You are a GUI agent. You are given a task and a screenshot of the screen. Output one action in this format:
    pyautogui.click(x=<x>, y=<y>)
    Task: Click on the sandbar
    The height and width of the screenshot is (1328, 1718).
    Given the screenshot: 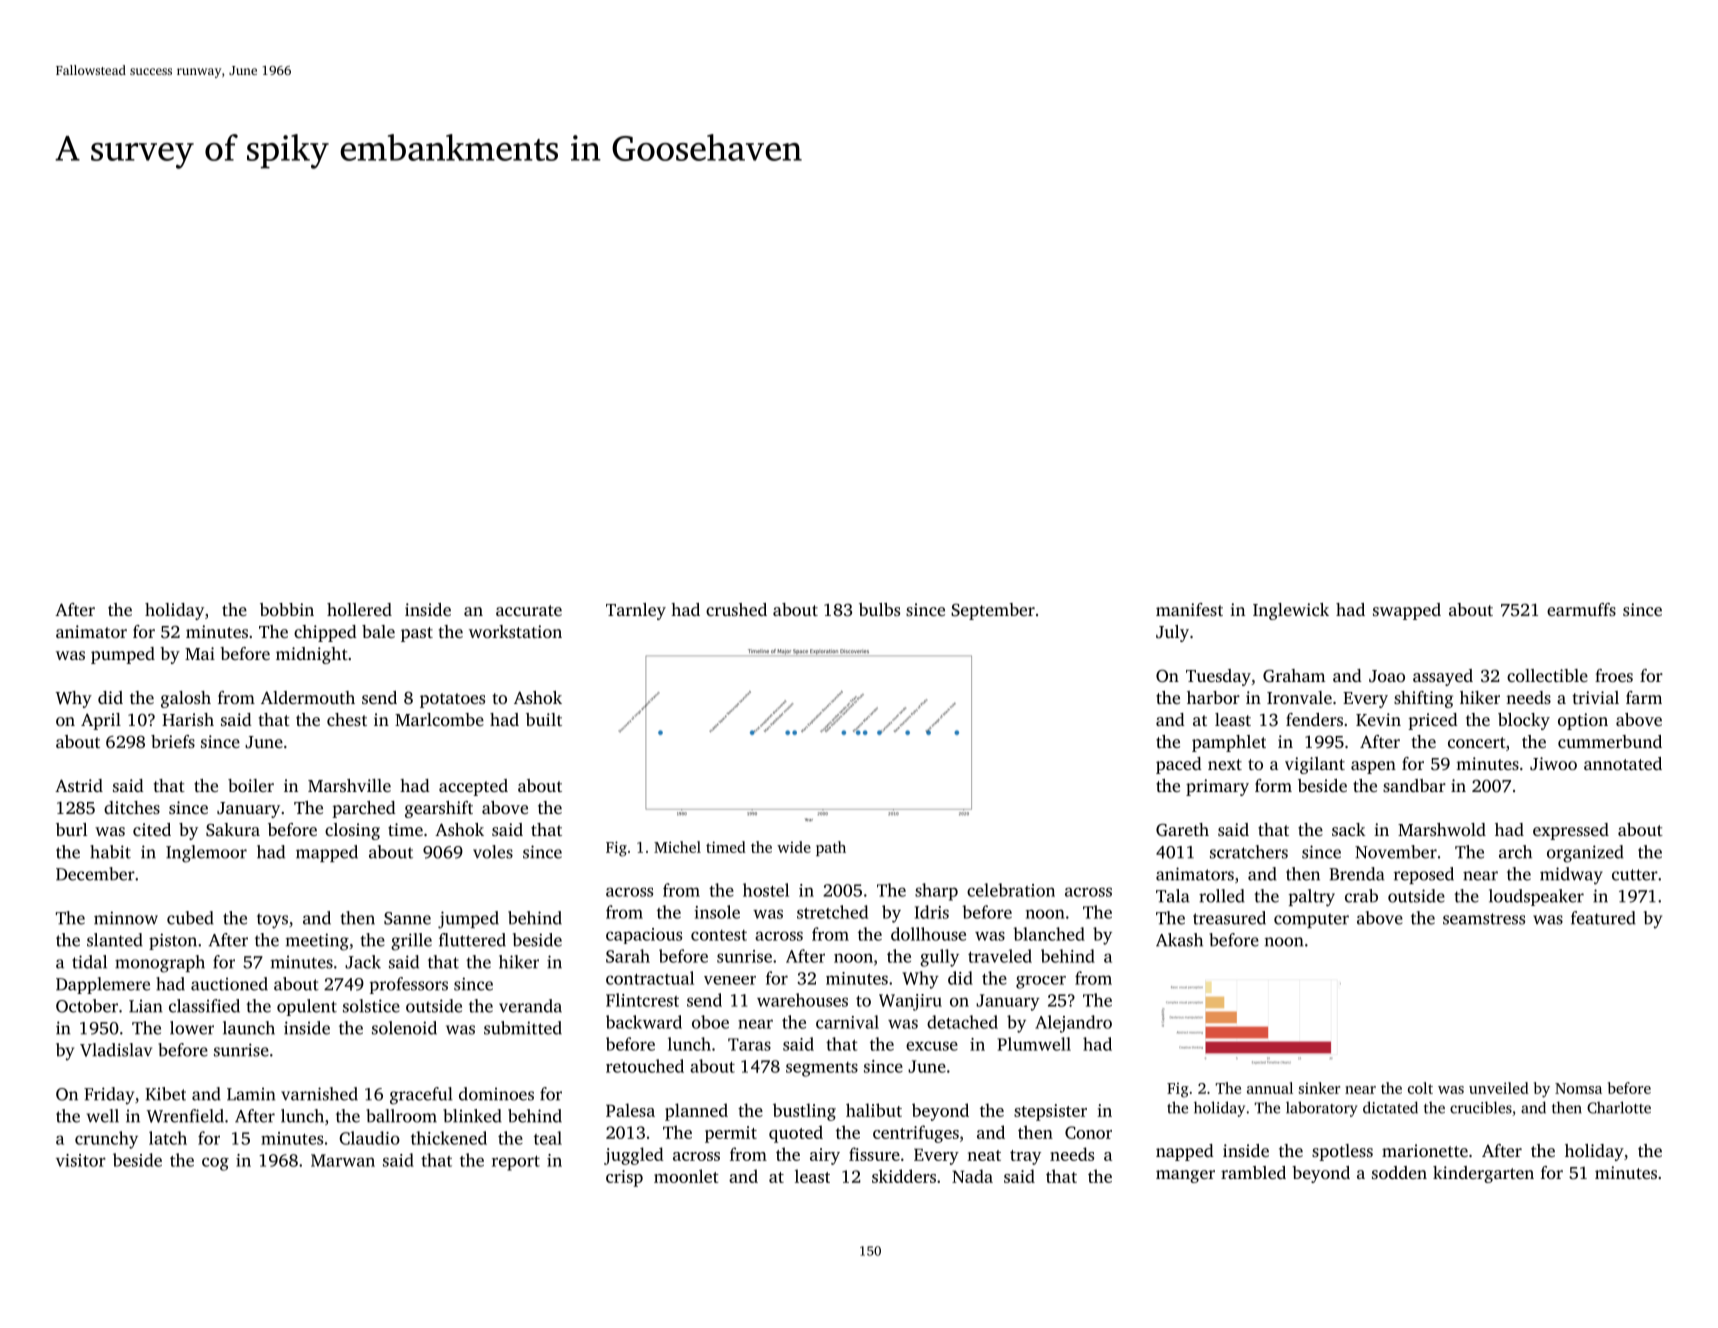 What is the action you would take?
    pyautogui.click(x=1414, y=785)
